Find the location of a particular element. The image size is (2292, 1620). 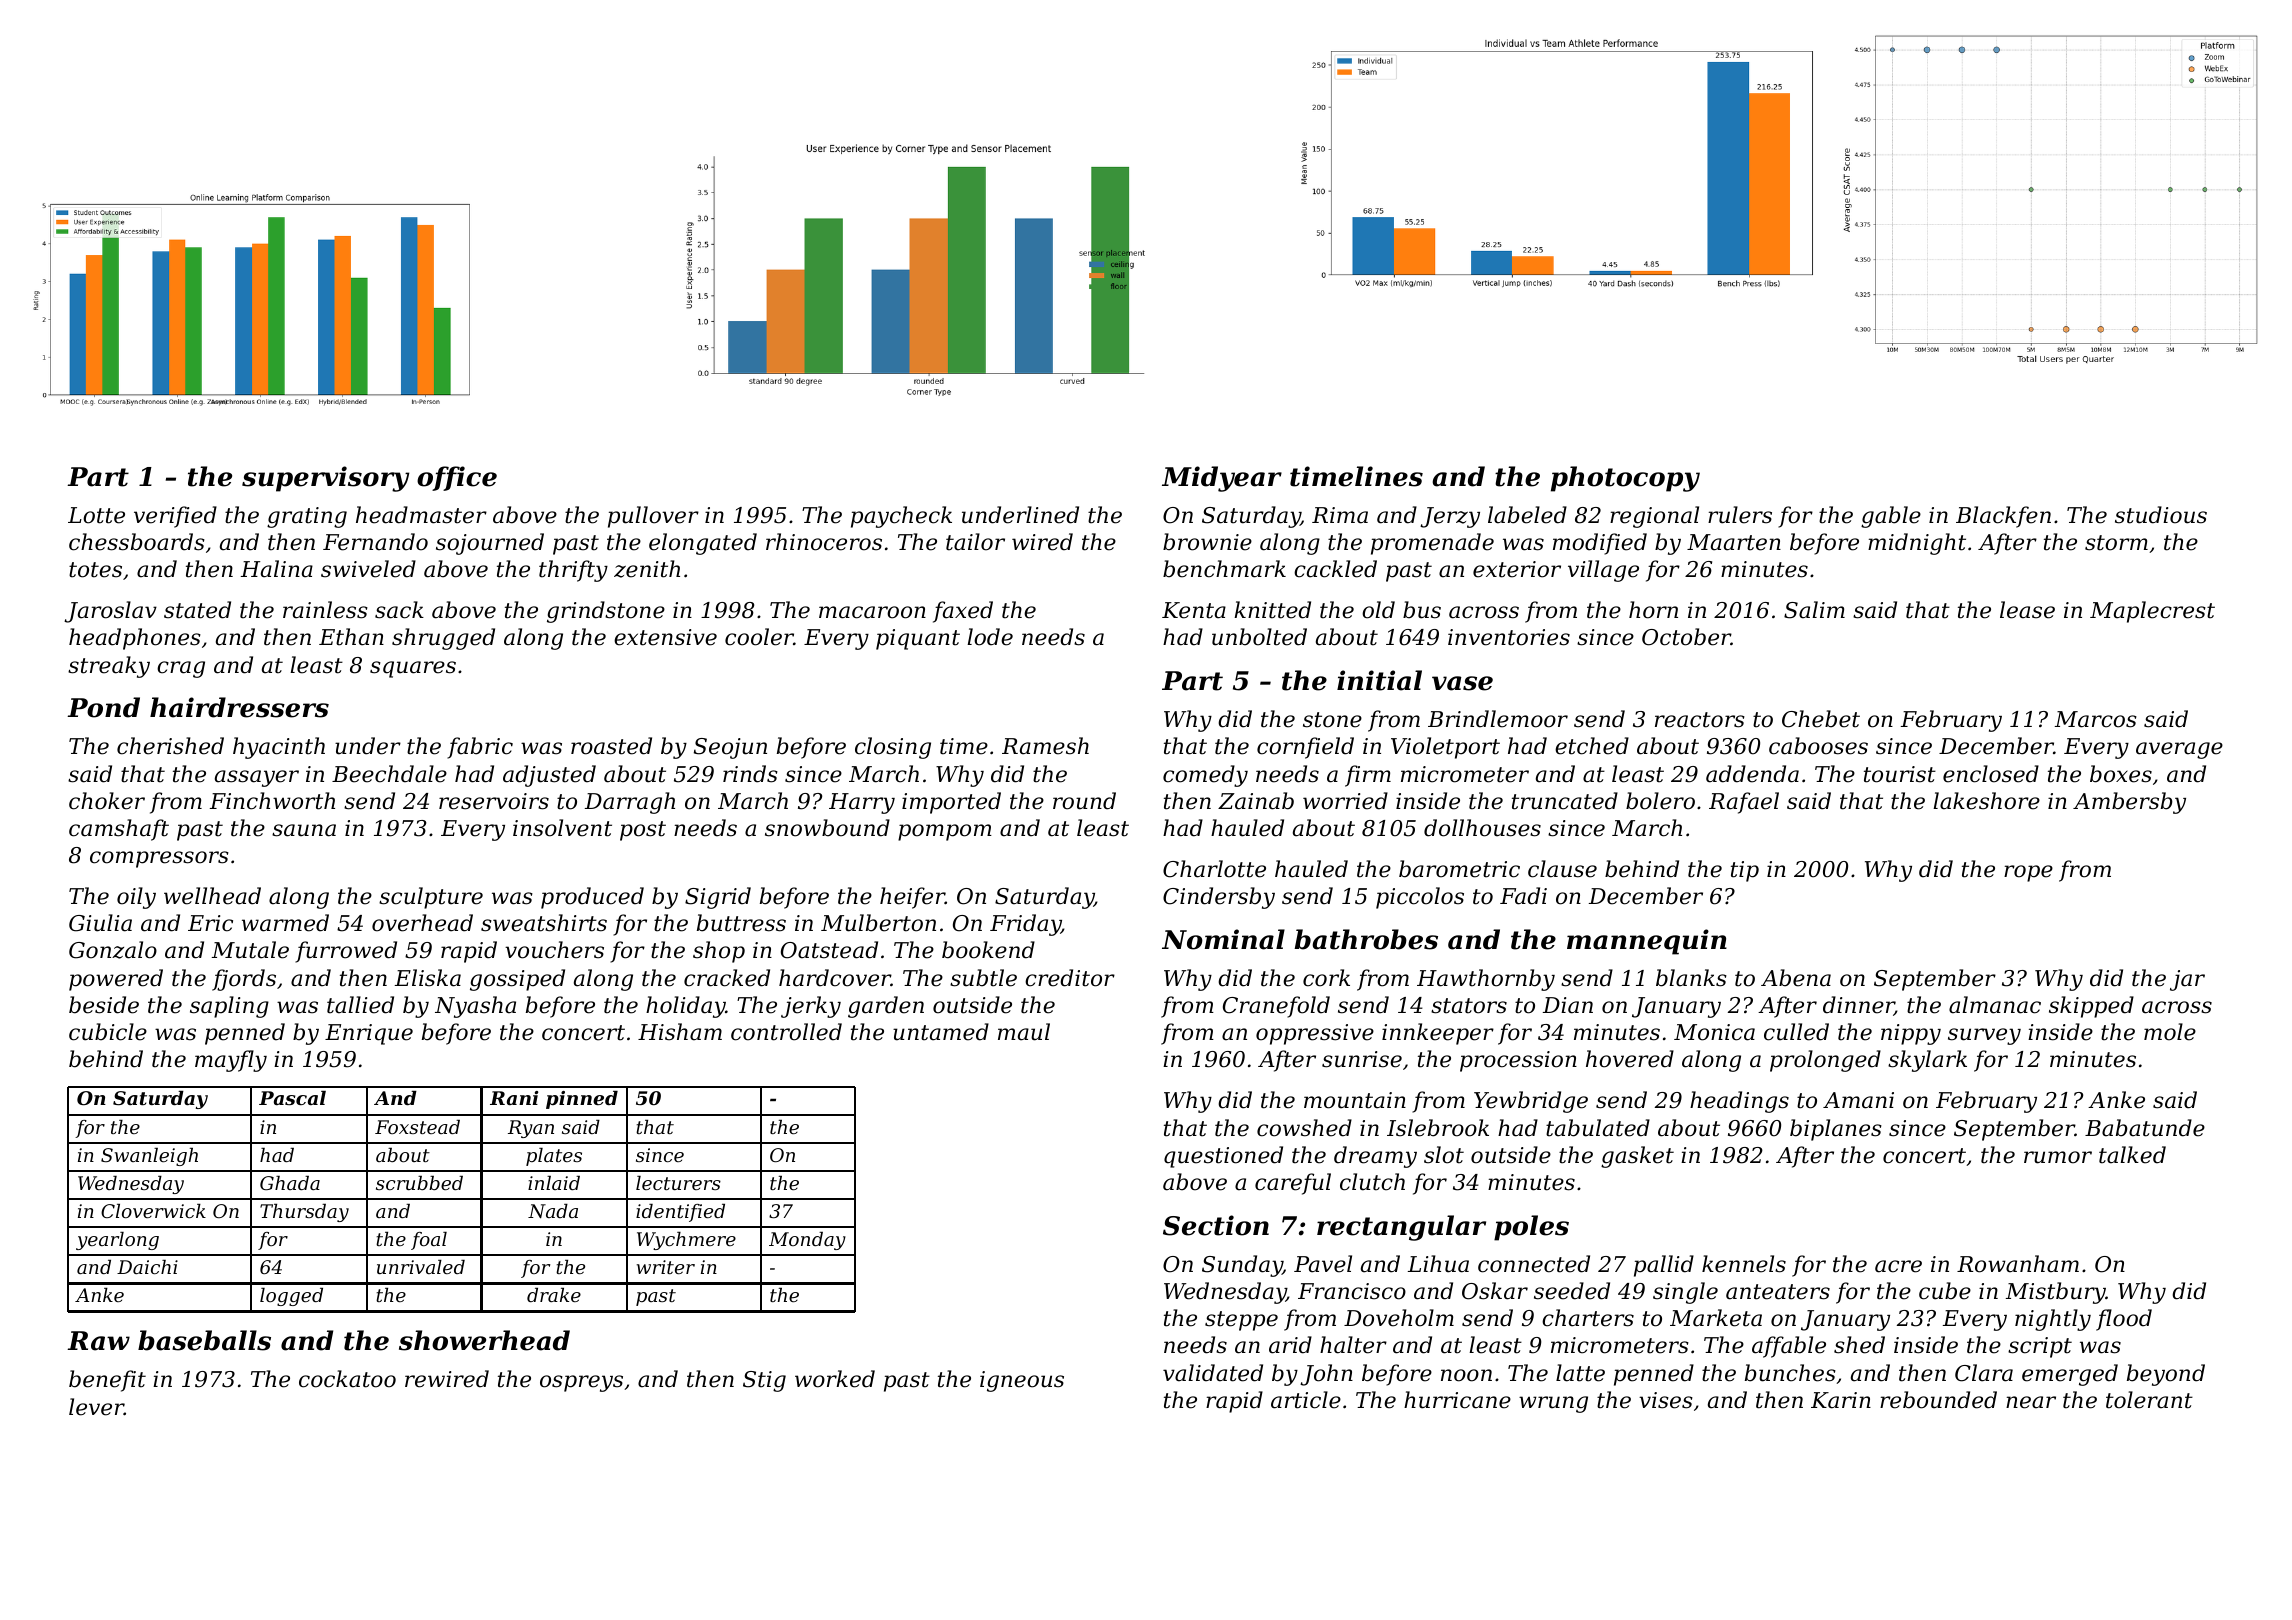

drake is located at coordinates (554, 1295).
